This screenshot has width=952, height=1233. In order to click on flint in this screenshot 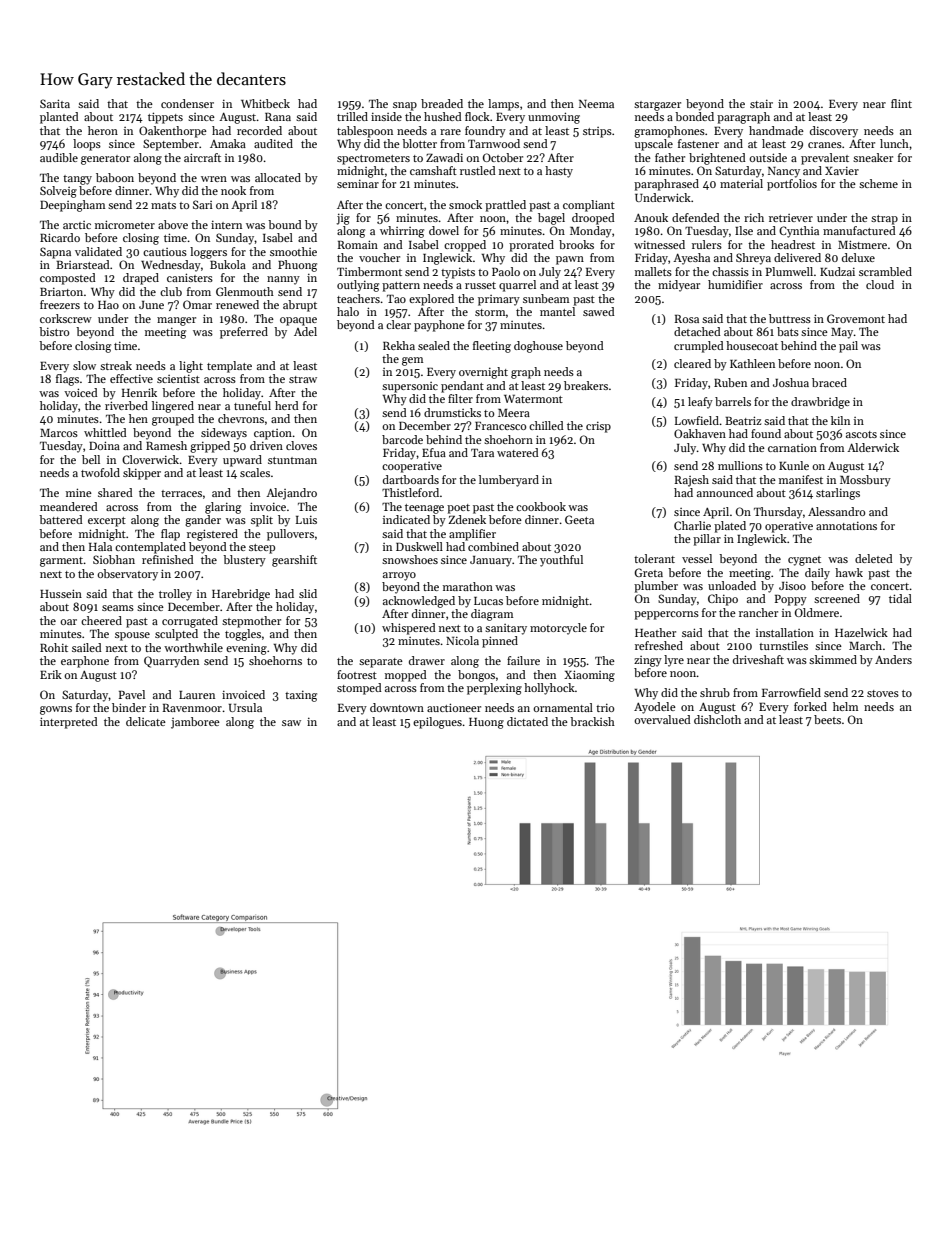, I will do `click(901, 103)`.
